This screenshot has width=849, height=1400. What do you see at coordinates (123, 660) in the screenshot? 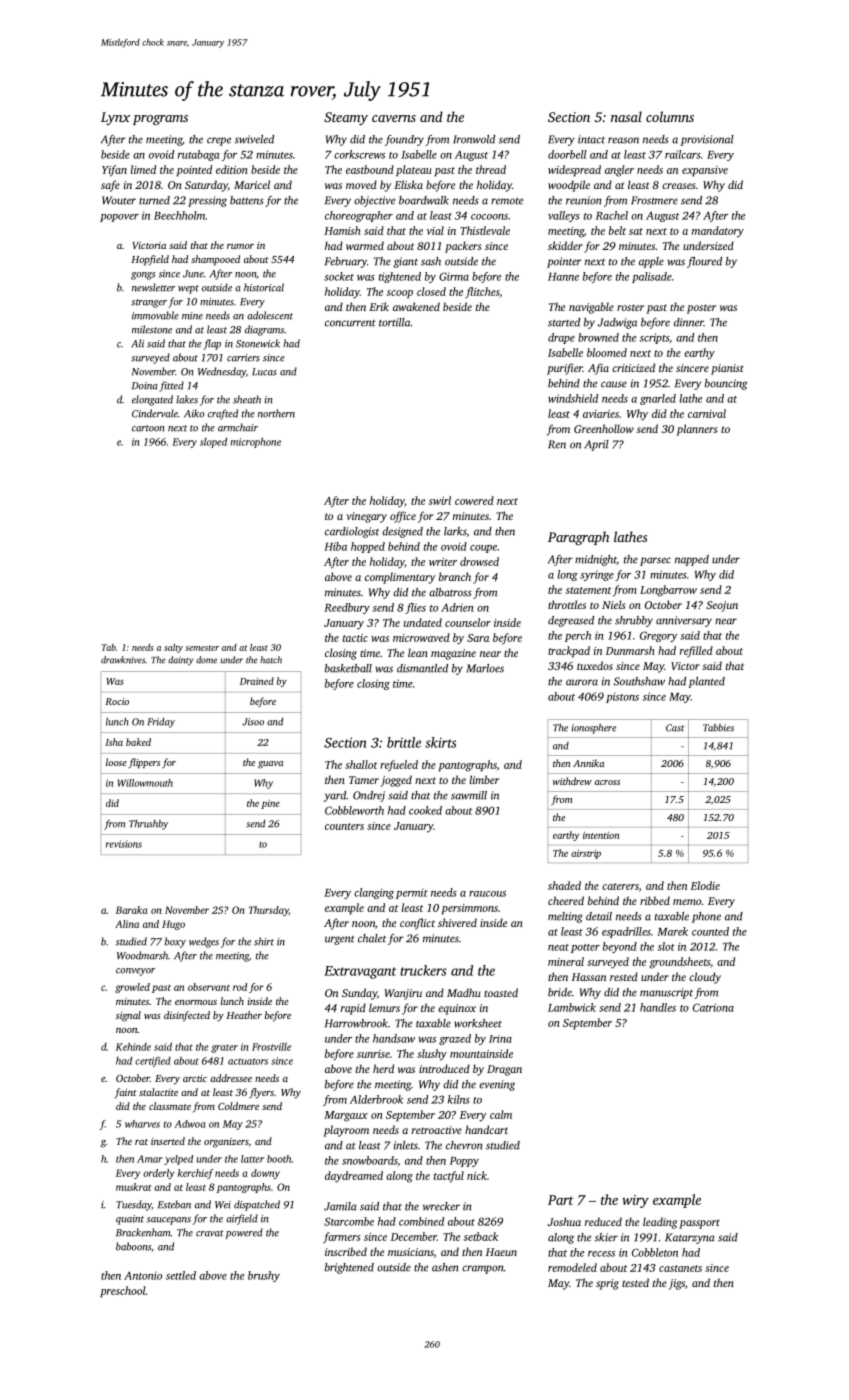
I see `drawknives` at bounding box center [123, 660].
